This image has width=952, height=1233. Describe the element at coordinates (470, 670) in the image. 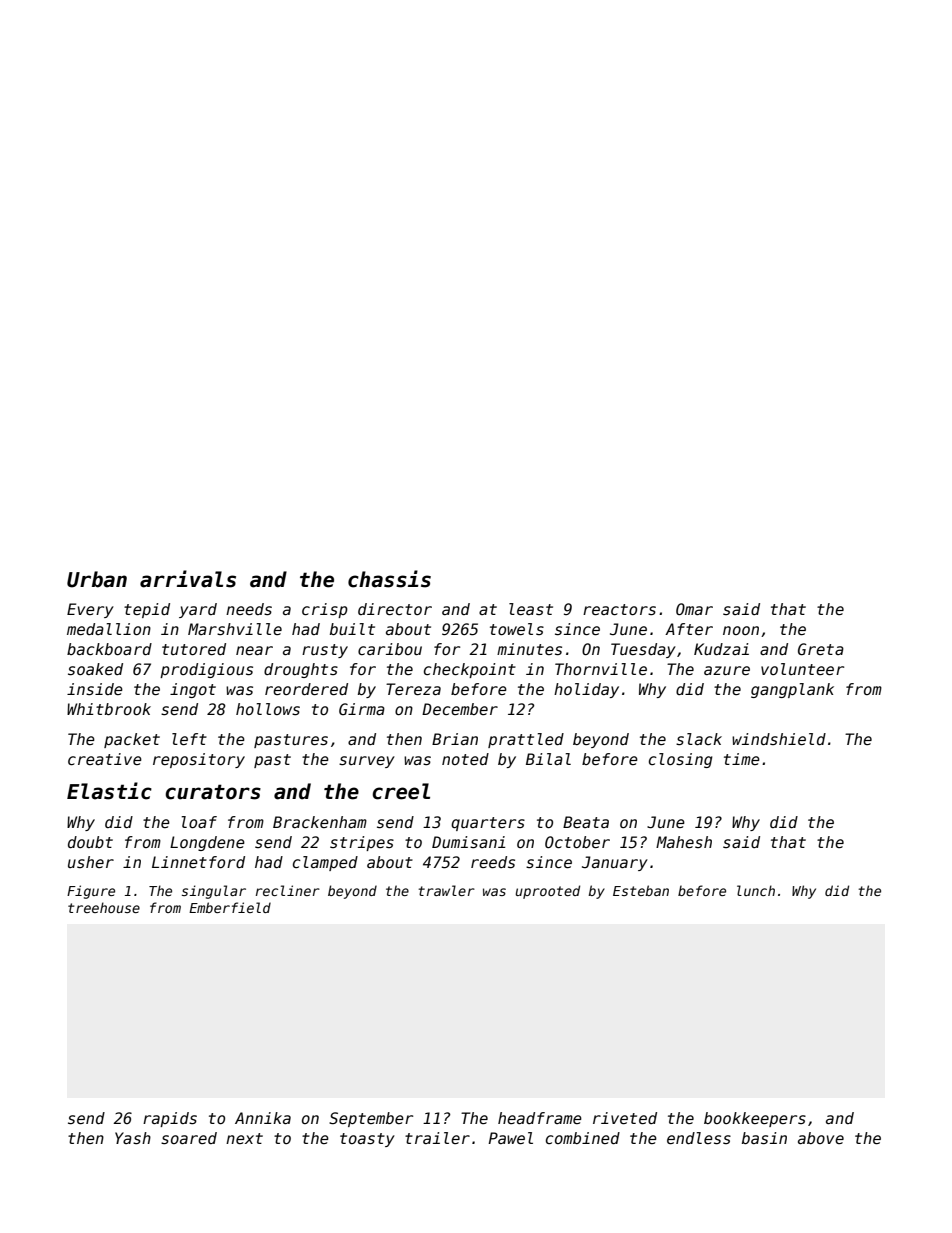

I see `checkpoint` at that location.
